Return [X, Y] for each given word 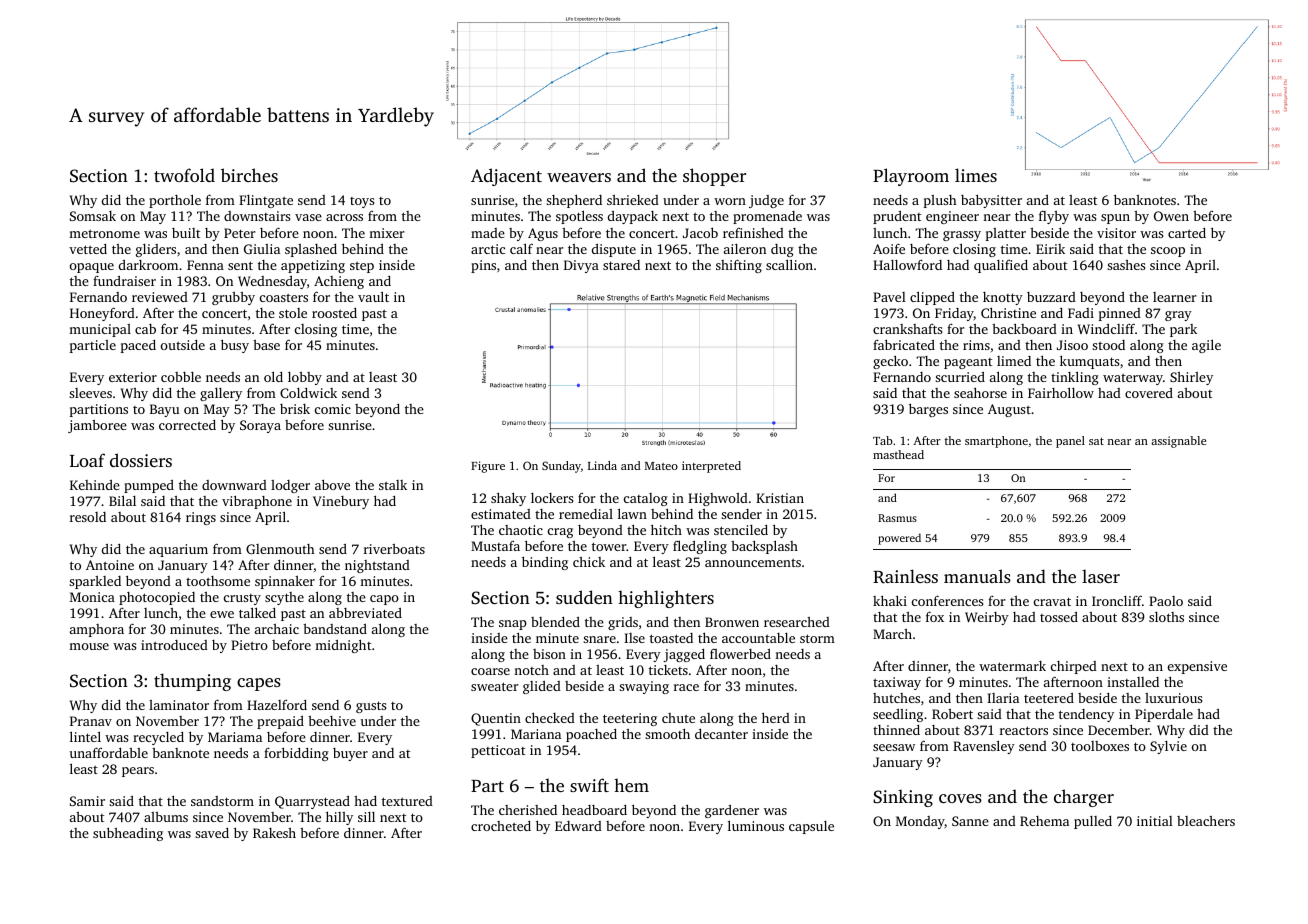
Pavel [889, 297]
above [332, 484]
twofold [184, 175]
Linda [602, 465]
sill [366, 817]
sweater [494, 686]
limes [976, 175]
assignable [1178, 442]
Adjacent [506, 177]
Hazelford [277, 705]
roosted [334, 313]
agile [1206, 346]
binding [545, 563]
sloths [1166, 617]
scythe [284, 598]
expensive [1197, 667]
